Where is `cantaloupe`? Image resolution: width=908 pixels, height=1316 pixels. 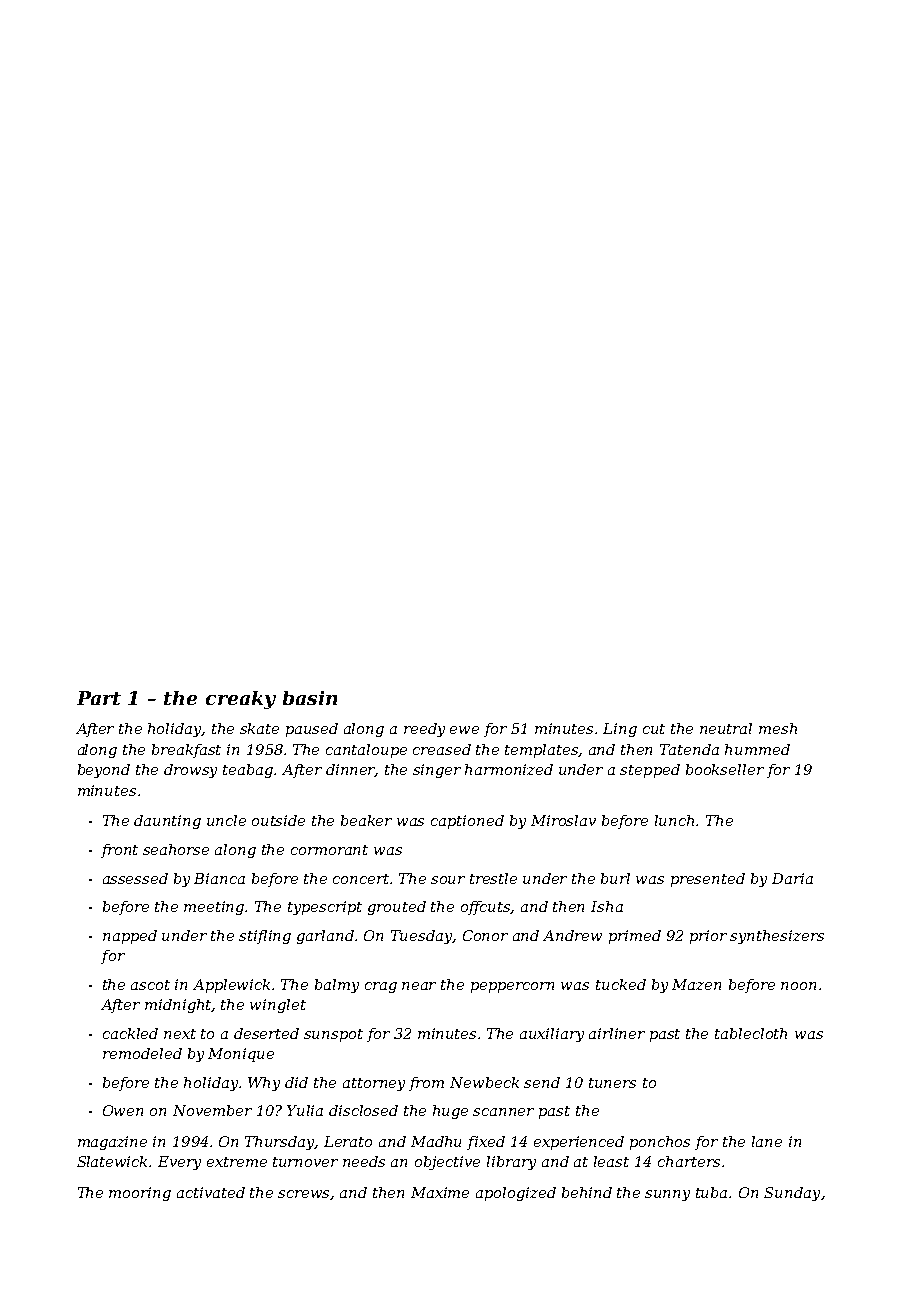 cantaloupe is located at coordinates (366, 751).
